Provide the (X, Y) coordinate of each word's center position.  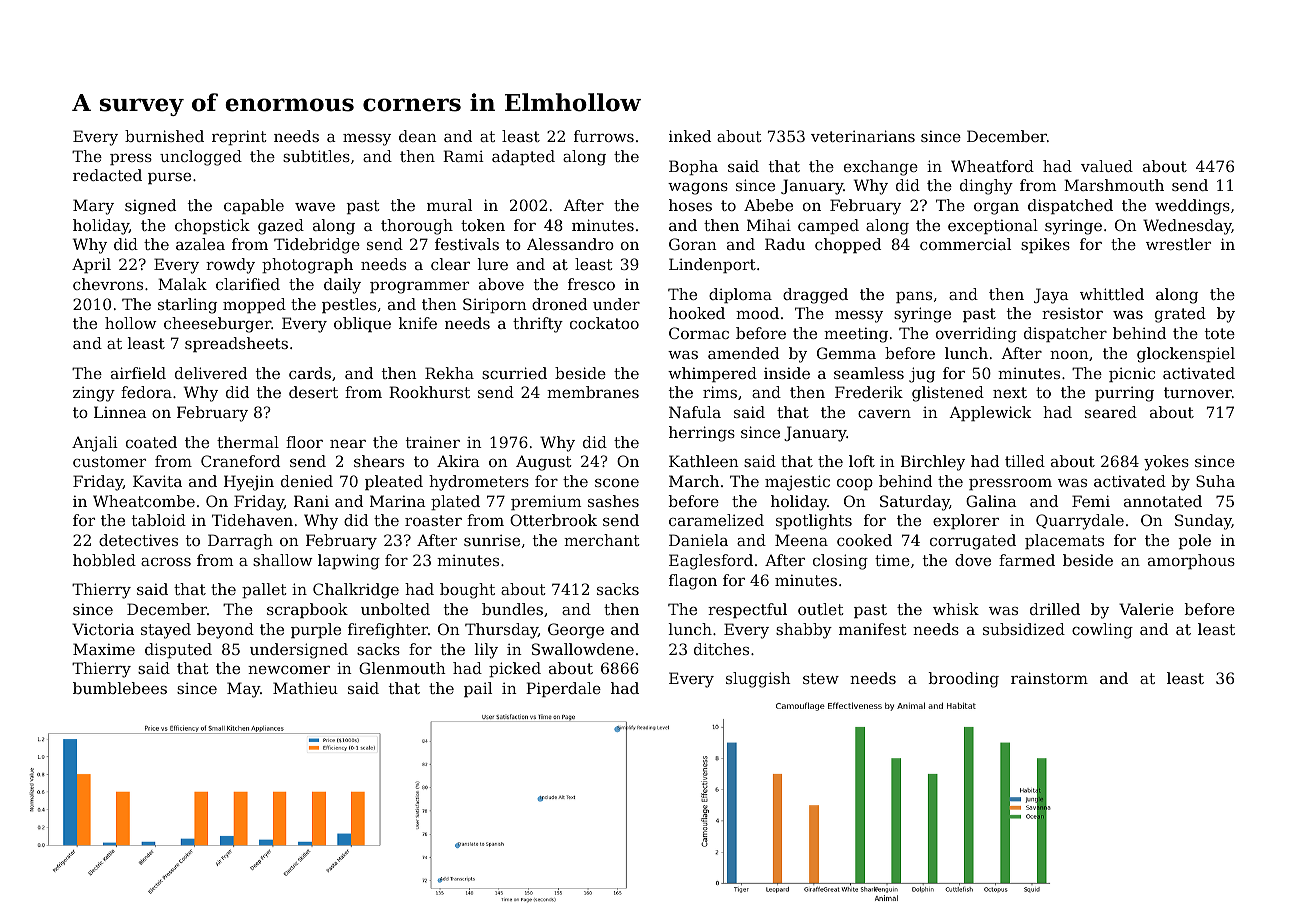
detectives (138, 540)
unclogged (201, 158)
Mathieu (305, 688)
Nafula (695, 412)
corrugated (973, 542)
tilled (1025, 461)
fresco (591, 284)
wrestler (1178, 244)
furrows (604, 136)
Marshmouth (1114, 185)
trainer (433, 442)
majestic (797, 483)
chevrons (108, 284)
